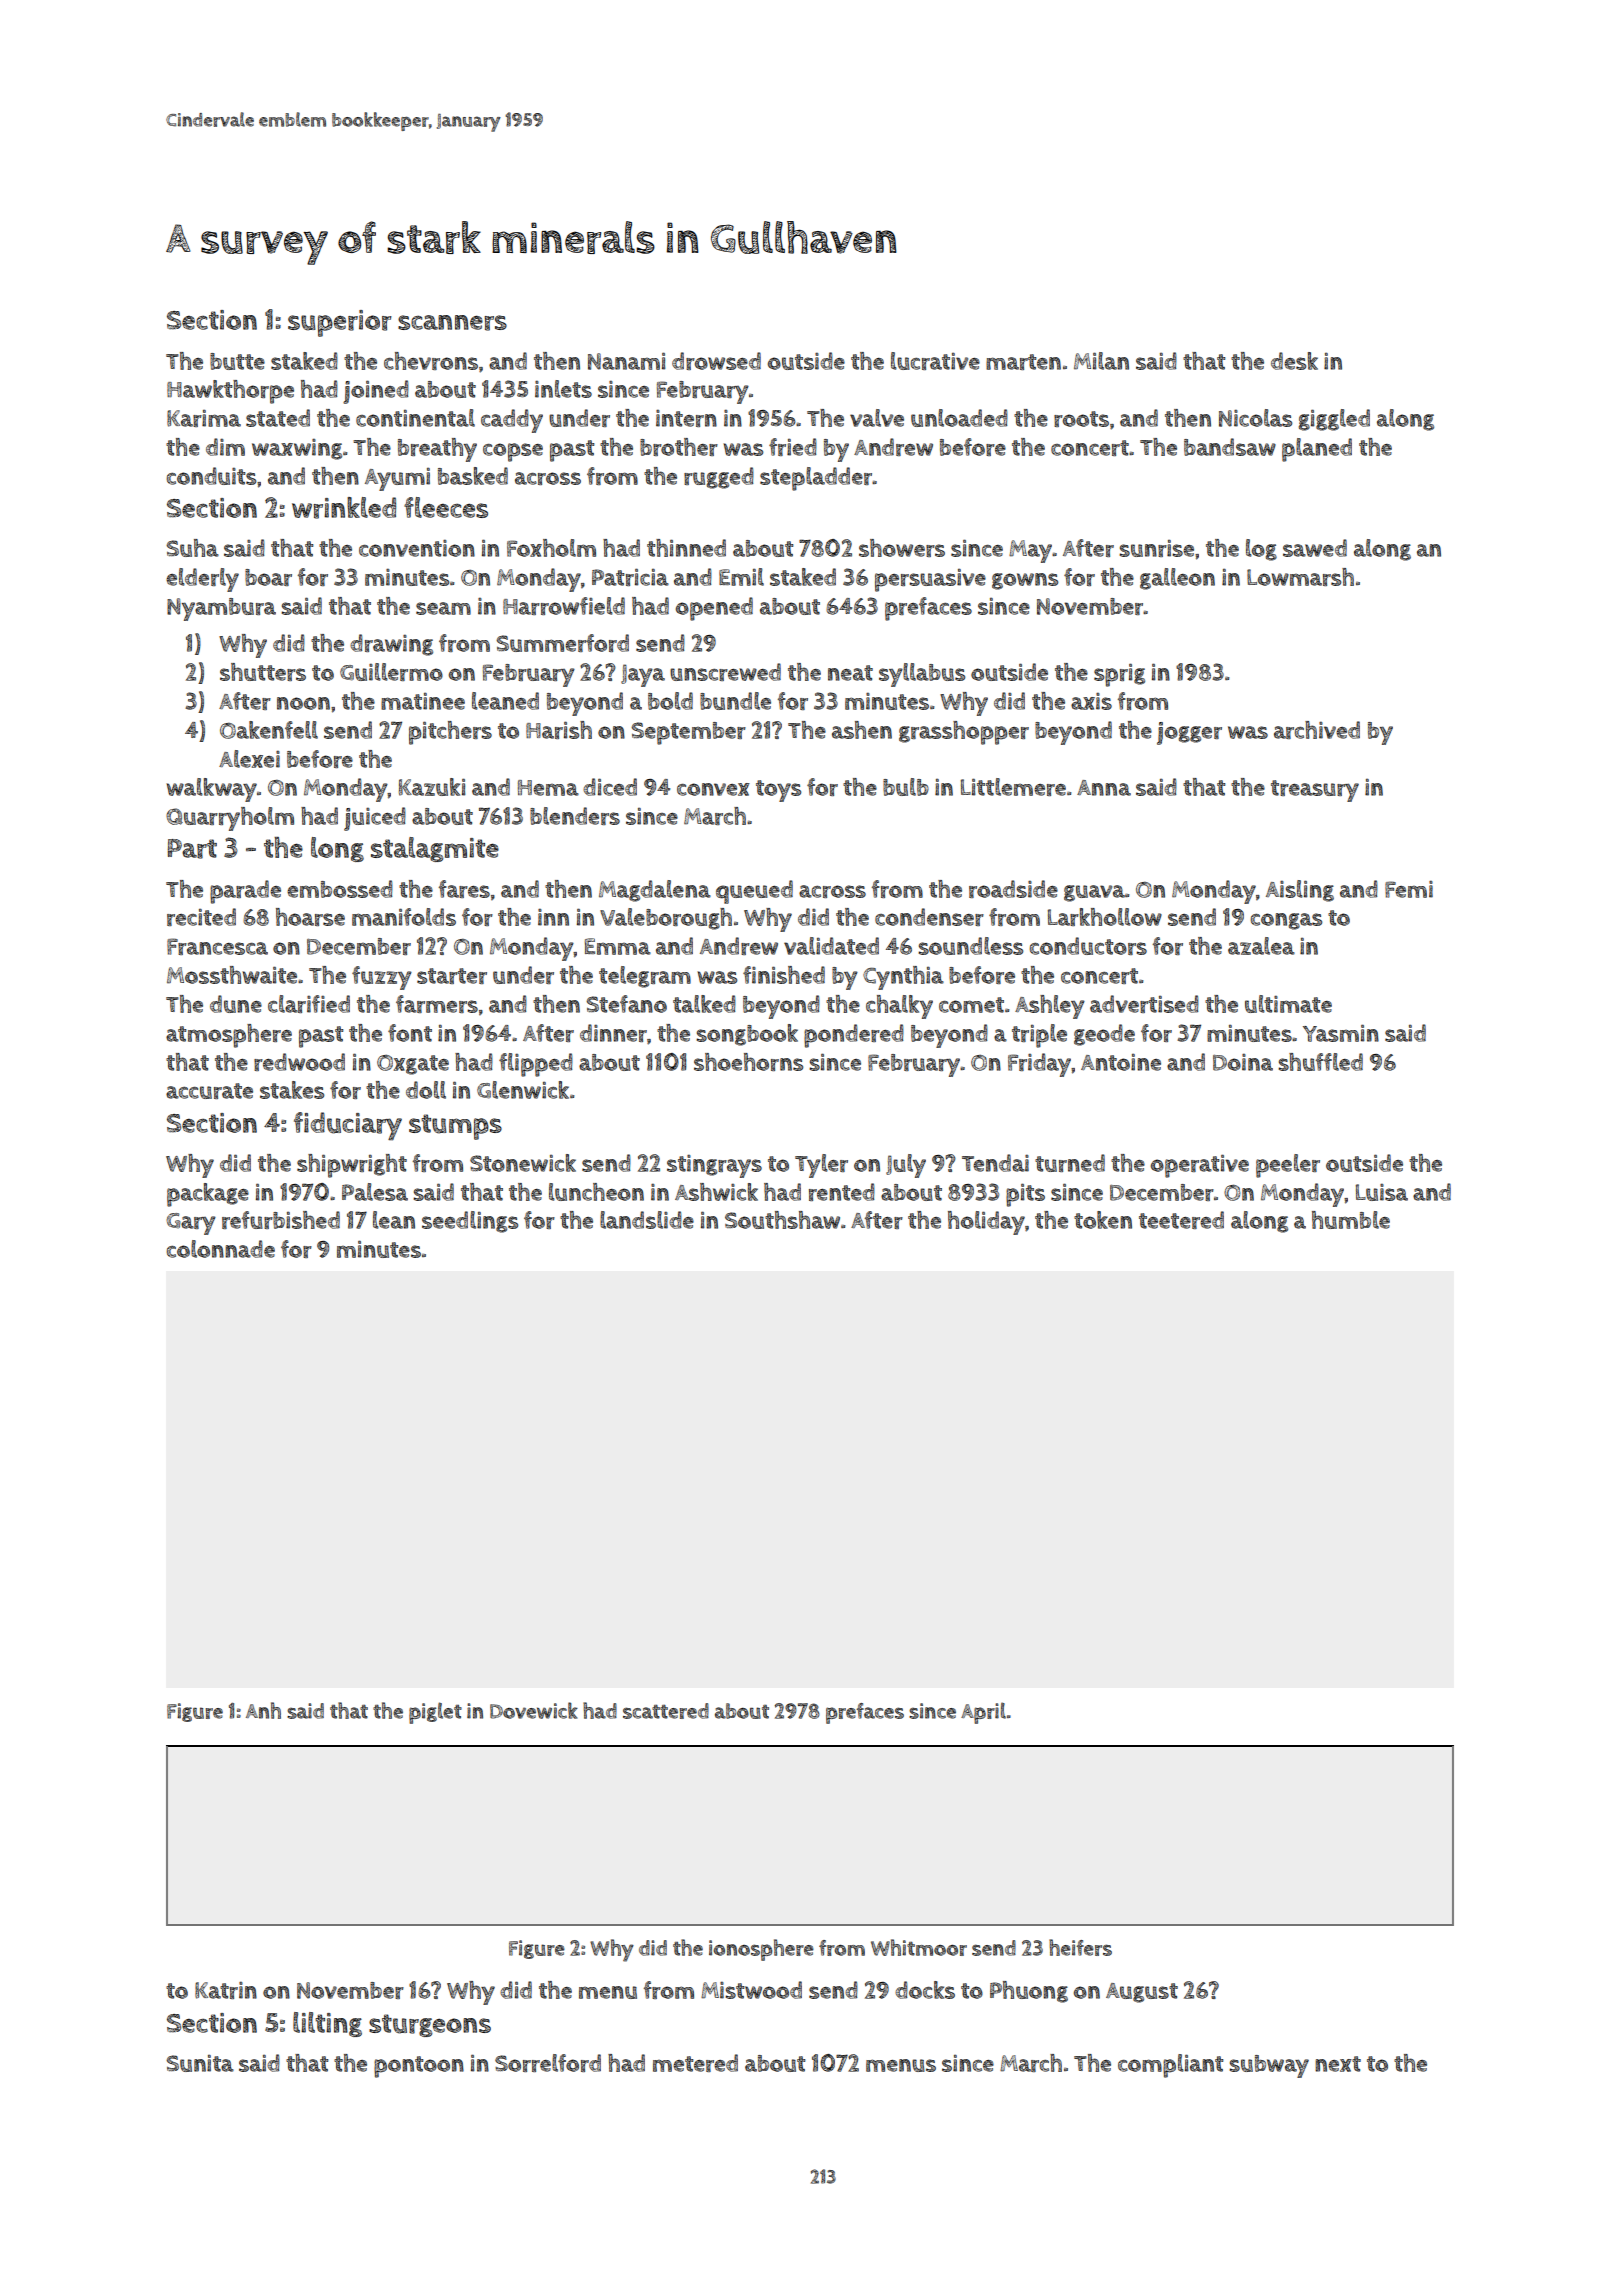  Describe the element at coordinates (1351, 1220) in the document. I see `humble` at that location.
